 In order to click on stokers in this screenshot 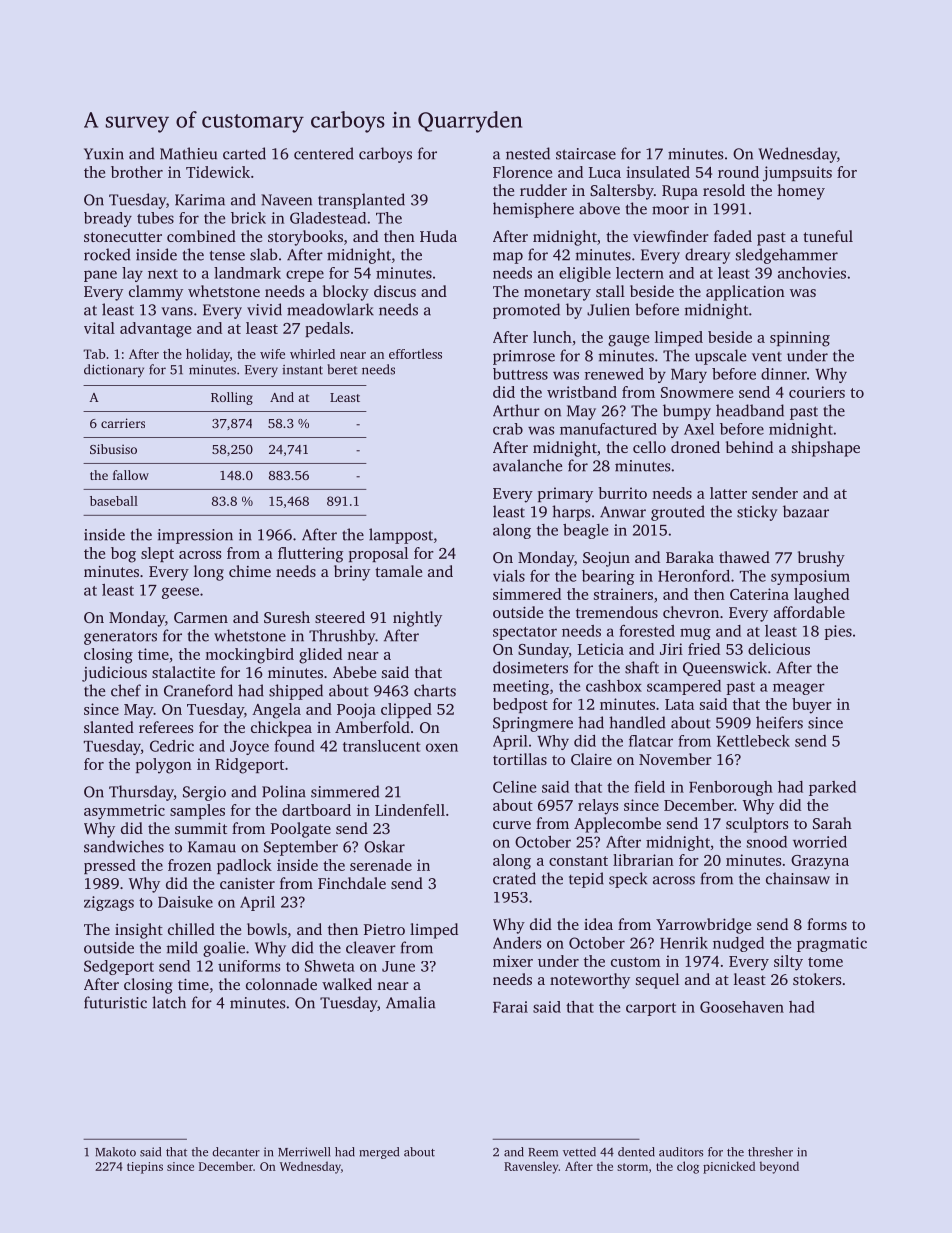, I will do `click(817, 979)`.
